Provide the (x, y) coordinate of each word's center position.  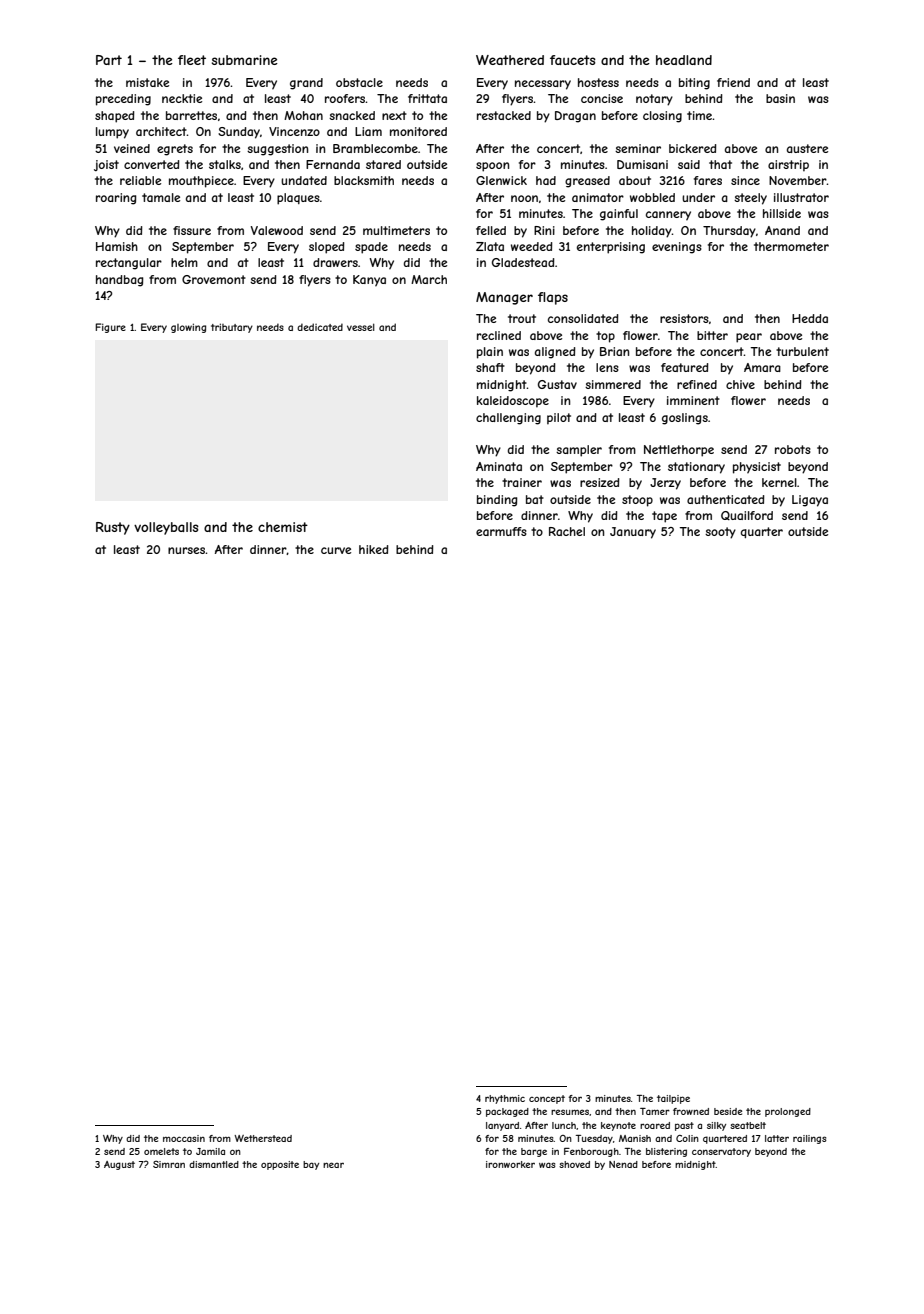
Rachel (567, 531)
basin (780, 98)
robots (793, 449)
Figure (110, 328)
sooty (720, 533)
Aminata (499, 466)
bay (311, 1165)
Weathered (510, 60)
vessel (361, 327)
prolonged (788, 1112)
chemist (283, 527)
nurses (186, 550)
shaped (115, 117)
